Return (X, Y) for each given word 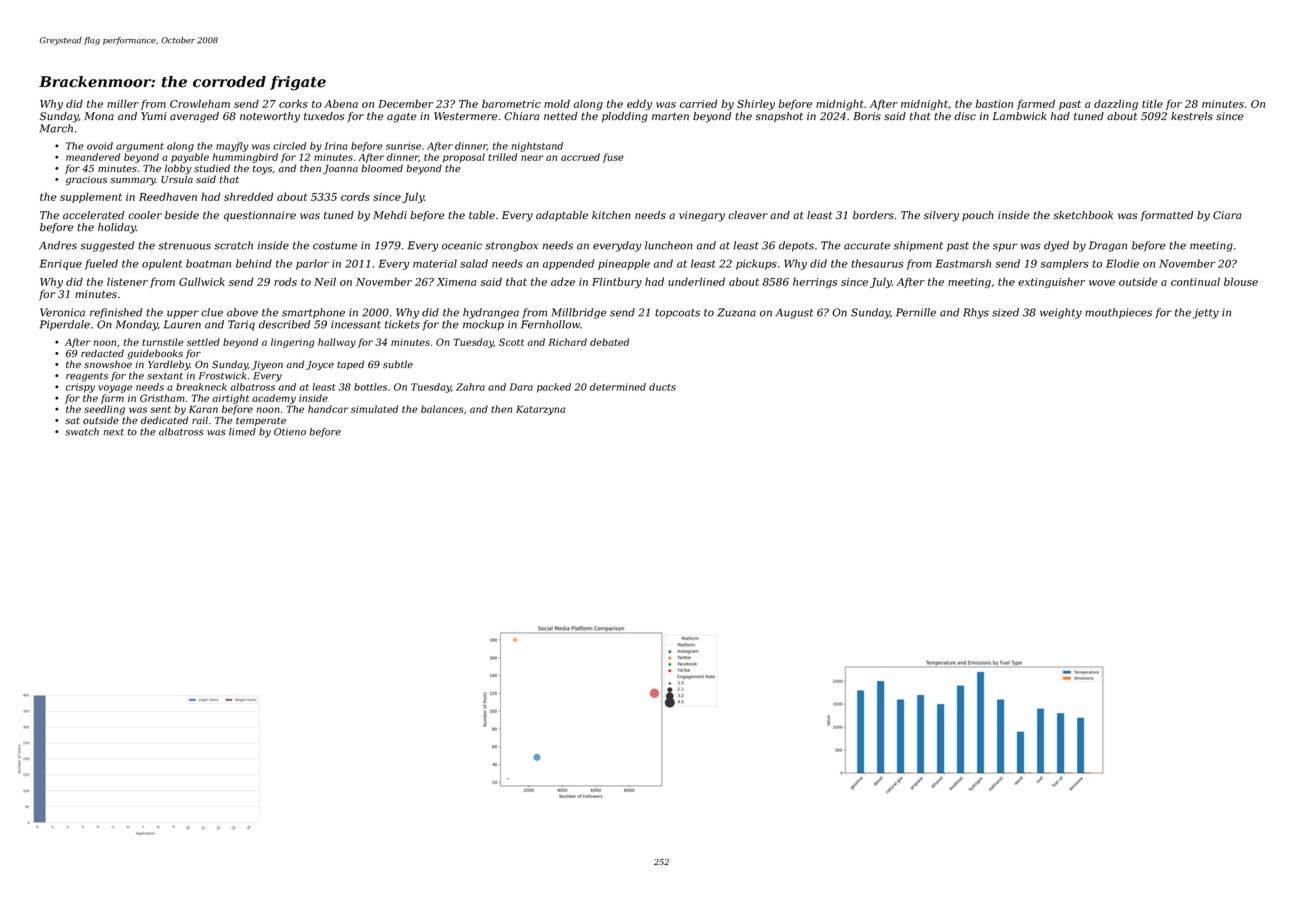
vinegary (702, 216)
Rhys (976, 313)
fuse (613, 158)
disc (965, 116)
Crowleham (200, 103)
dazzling (1116, 104)
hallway (337, 343)
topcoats (677, 314)
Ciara (1227, 215)
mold (557, 103)
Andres (58, 245)
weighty (1061, 313)
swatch (82, 432)
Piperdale (65, 325)
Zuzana (736, 312)
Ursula (177, 180)
